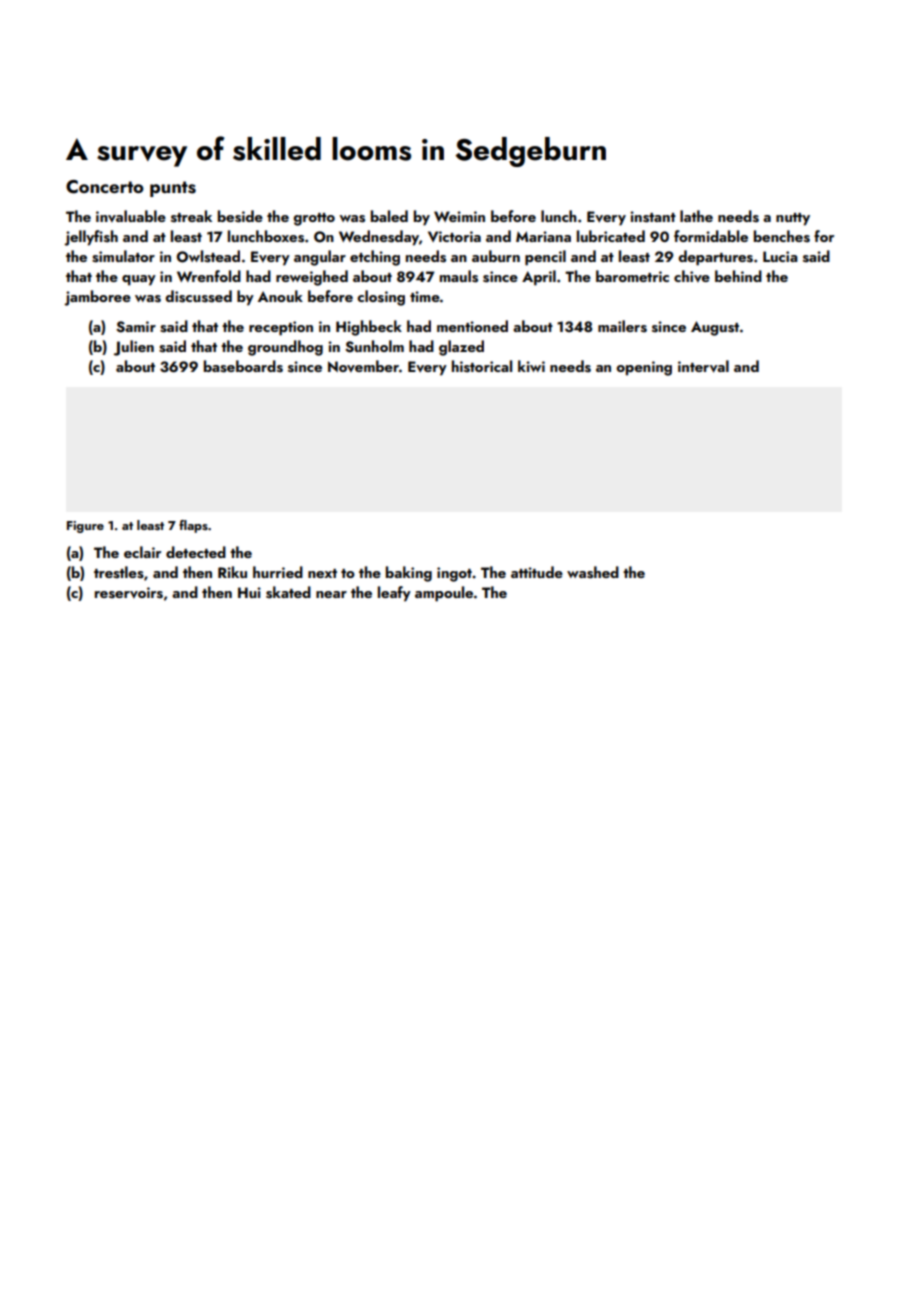  I want to click on barometric, so click(632, 276).
